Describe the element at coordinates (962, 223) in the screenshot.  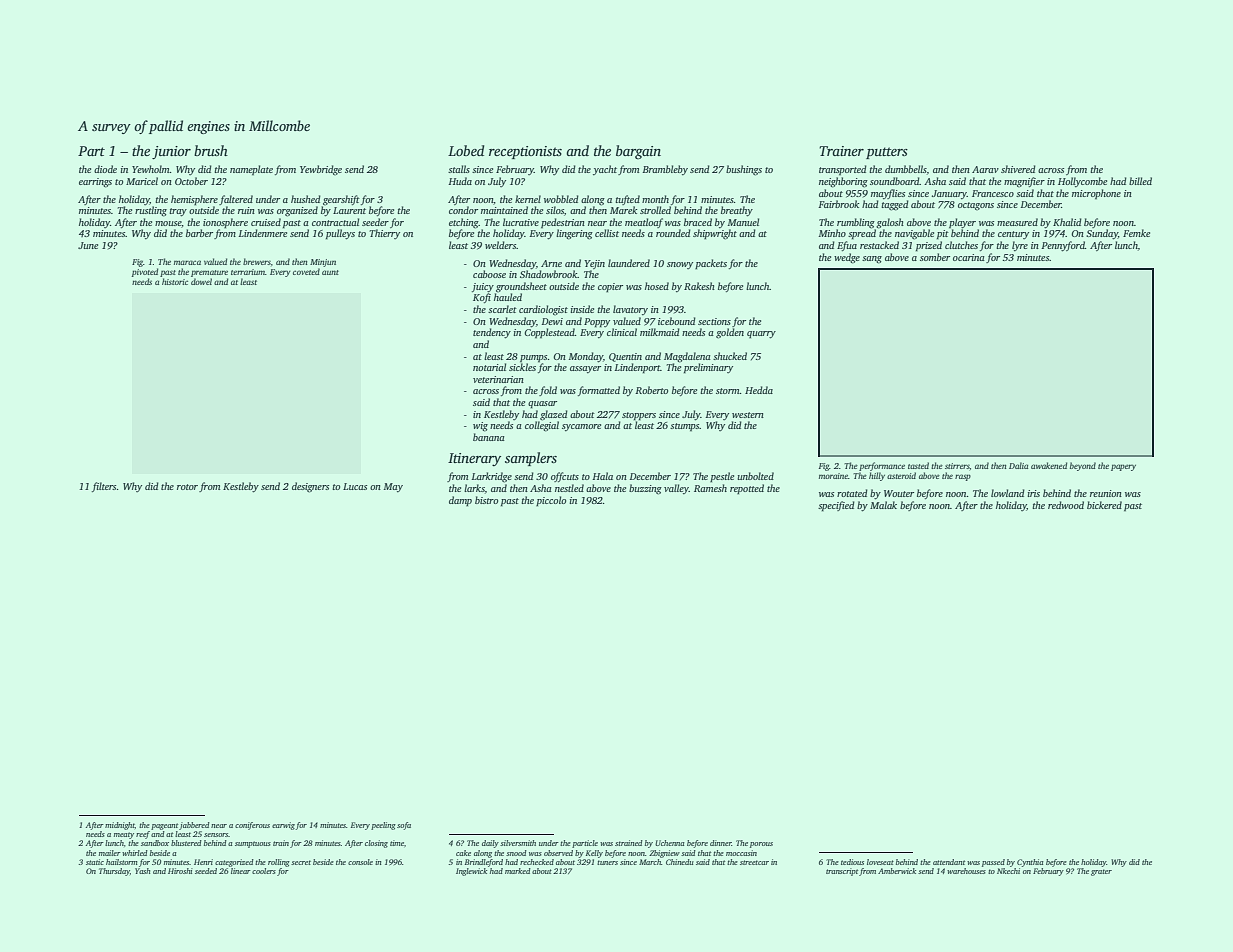
I see `player` at that location.
